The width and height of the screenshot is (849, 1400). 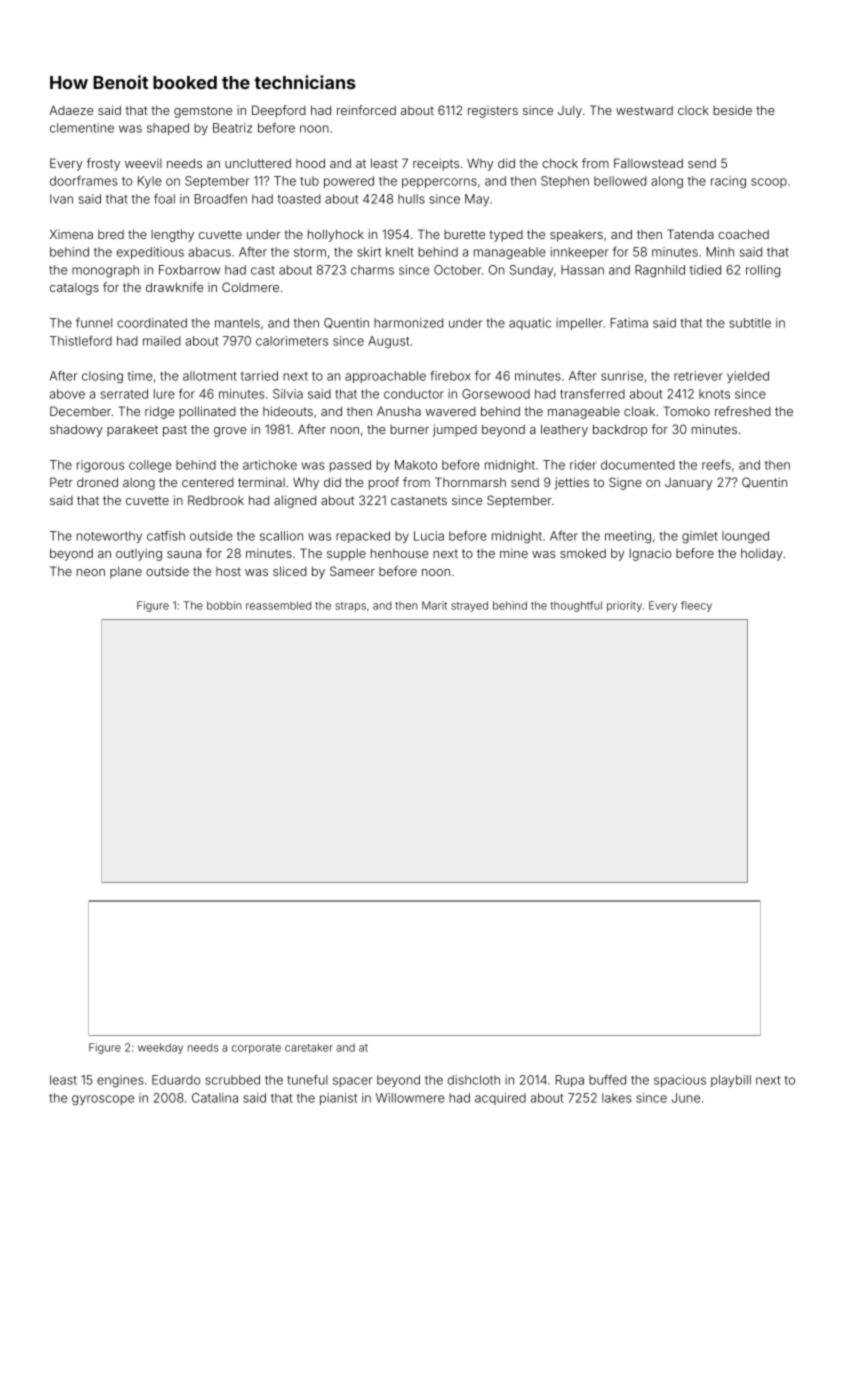 I want to click on Tomoko, so click(x=686, y=411).
